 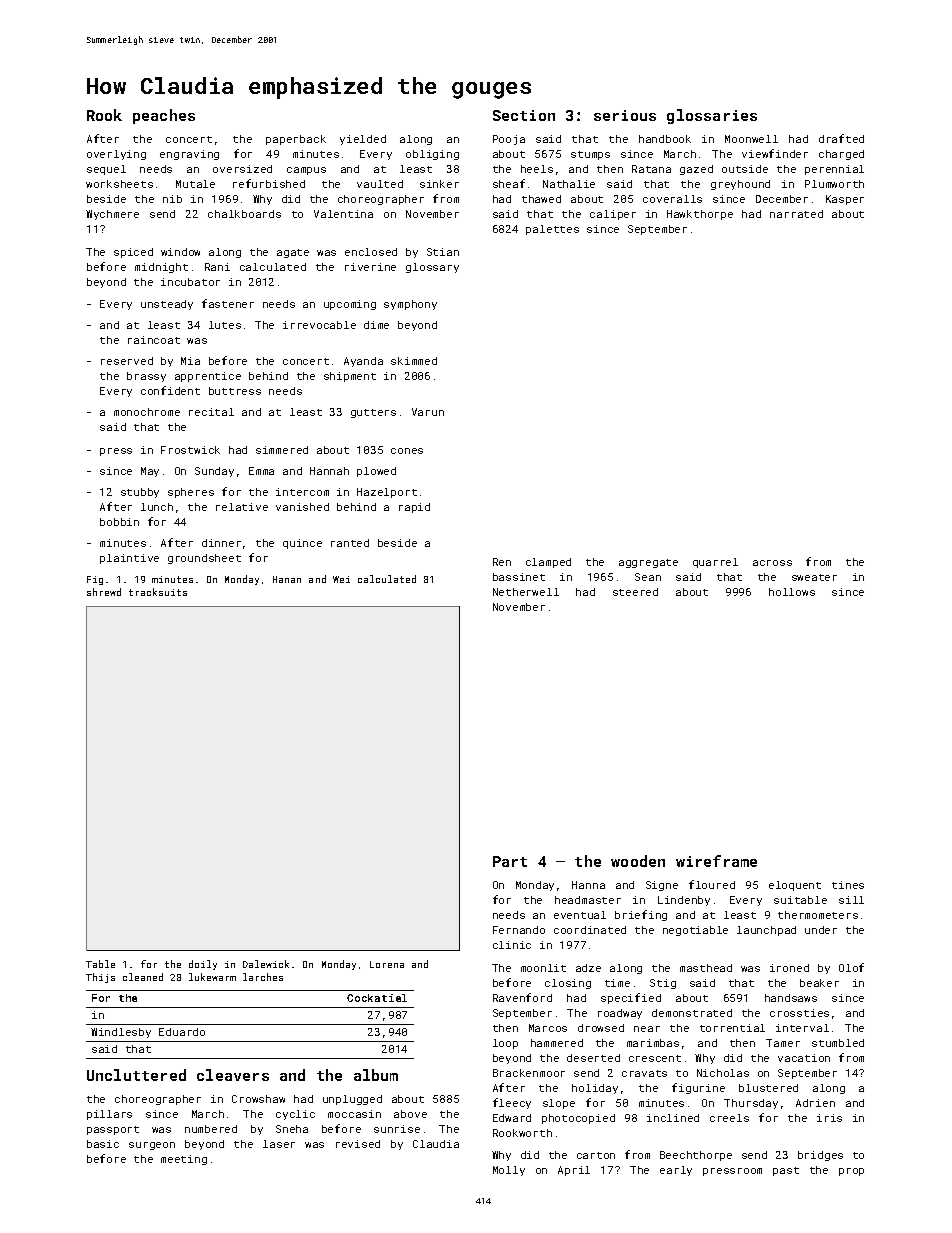 What do you see at coordinates (164, 116) in the screenshot?
I see `peaches` at bounding box center [164, 116].
